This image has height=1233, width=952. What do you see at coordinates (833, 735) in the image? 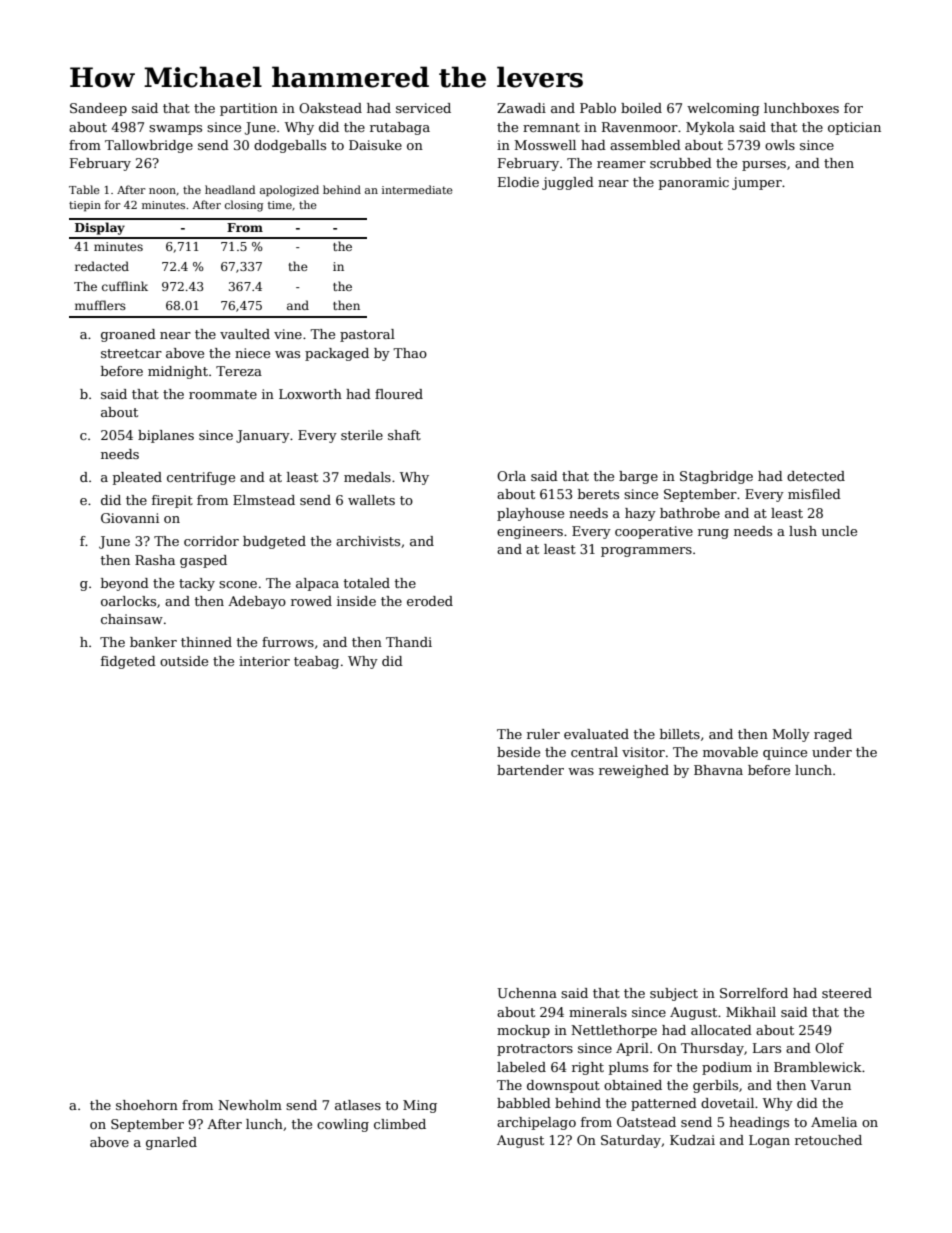
I see `raged` at bounding box center [833, 735].
